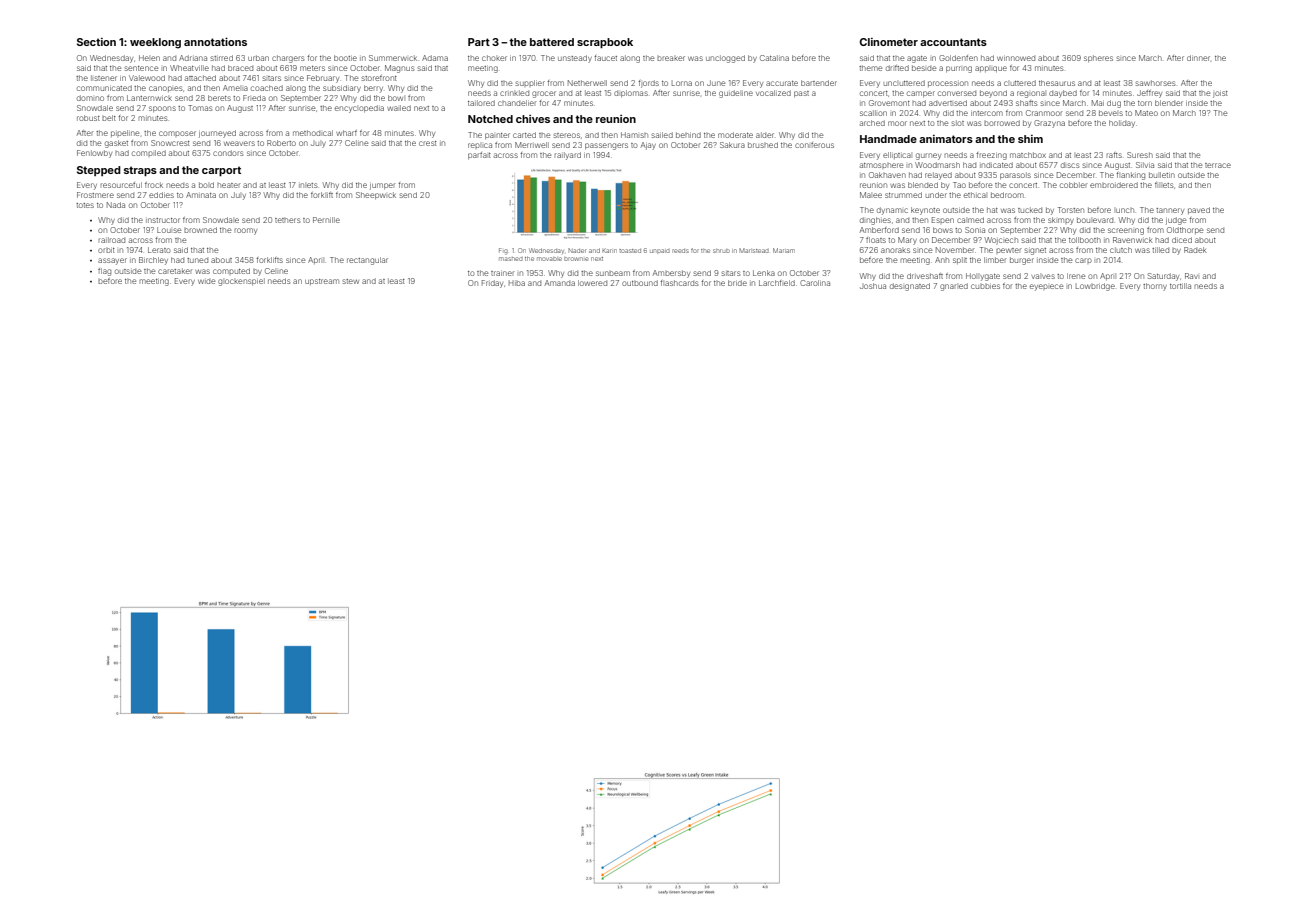 The image size is (1308, 924). I want to click on past, so click(801, 94).
